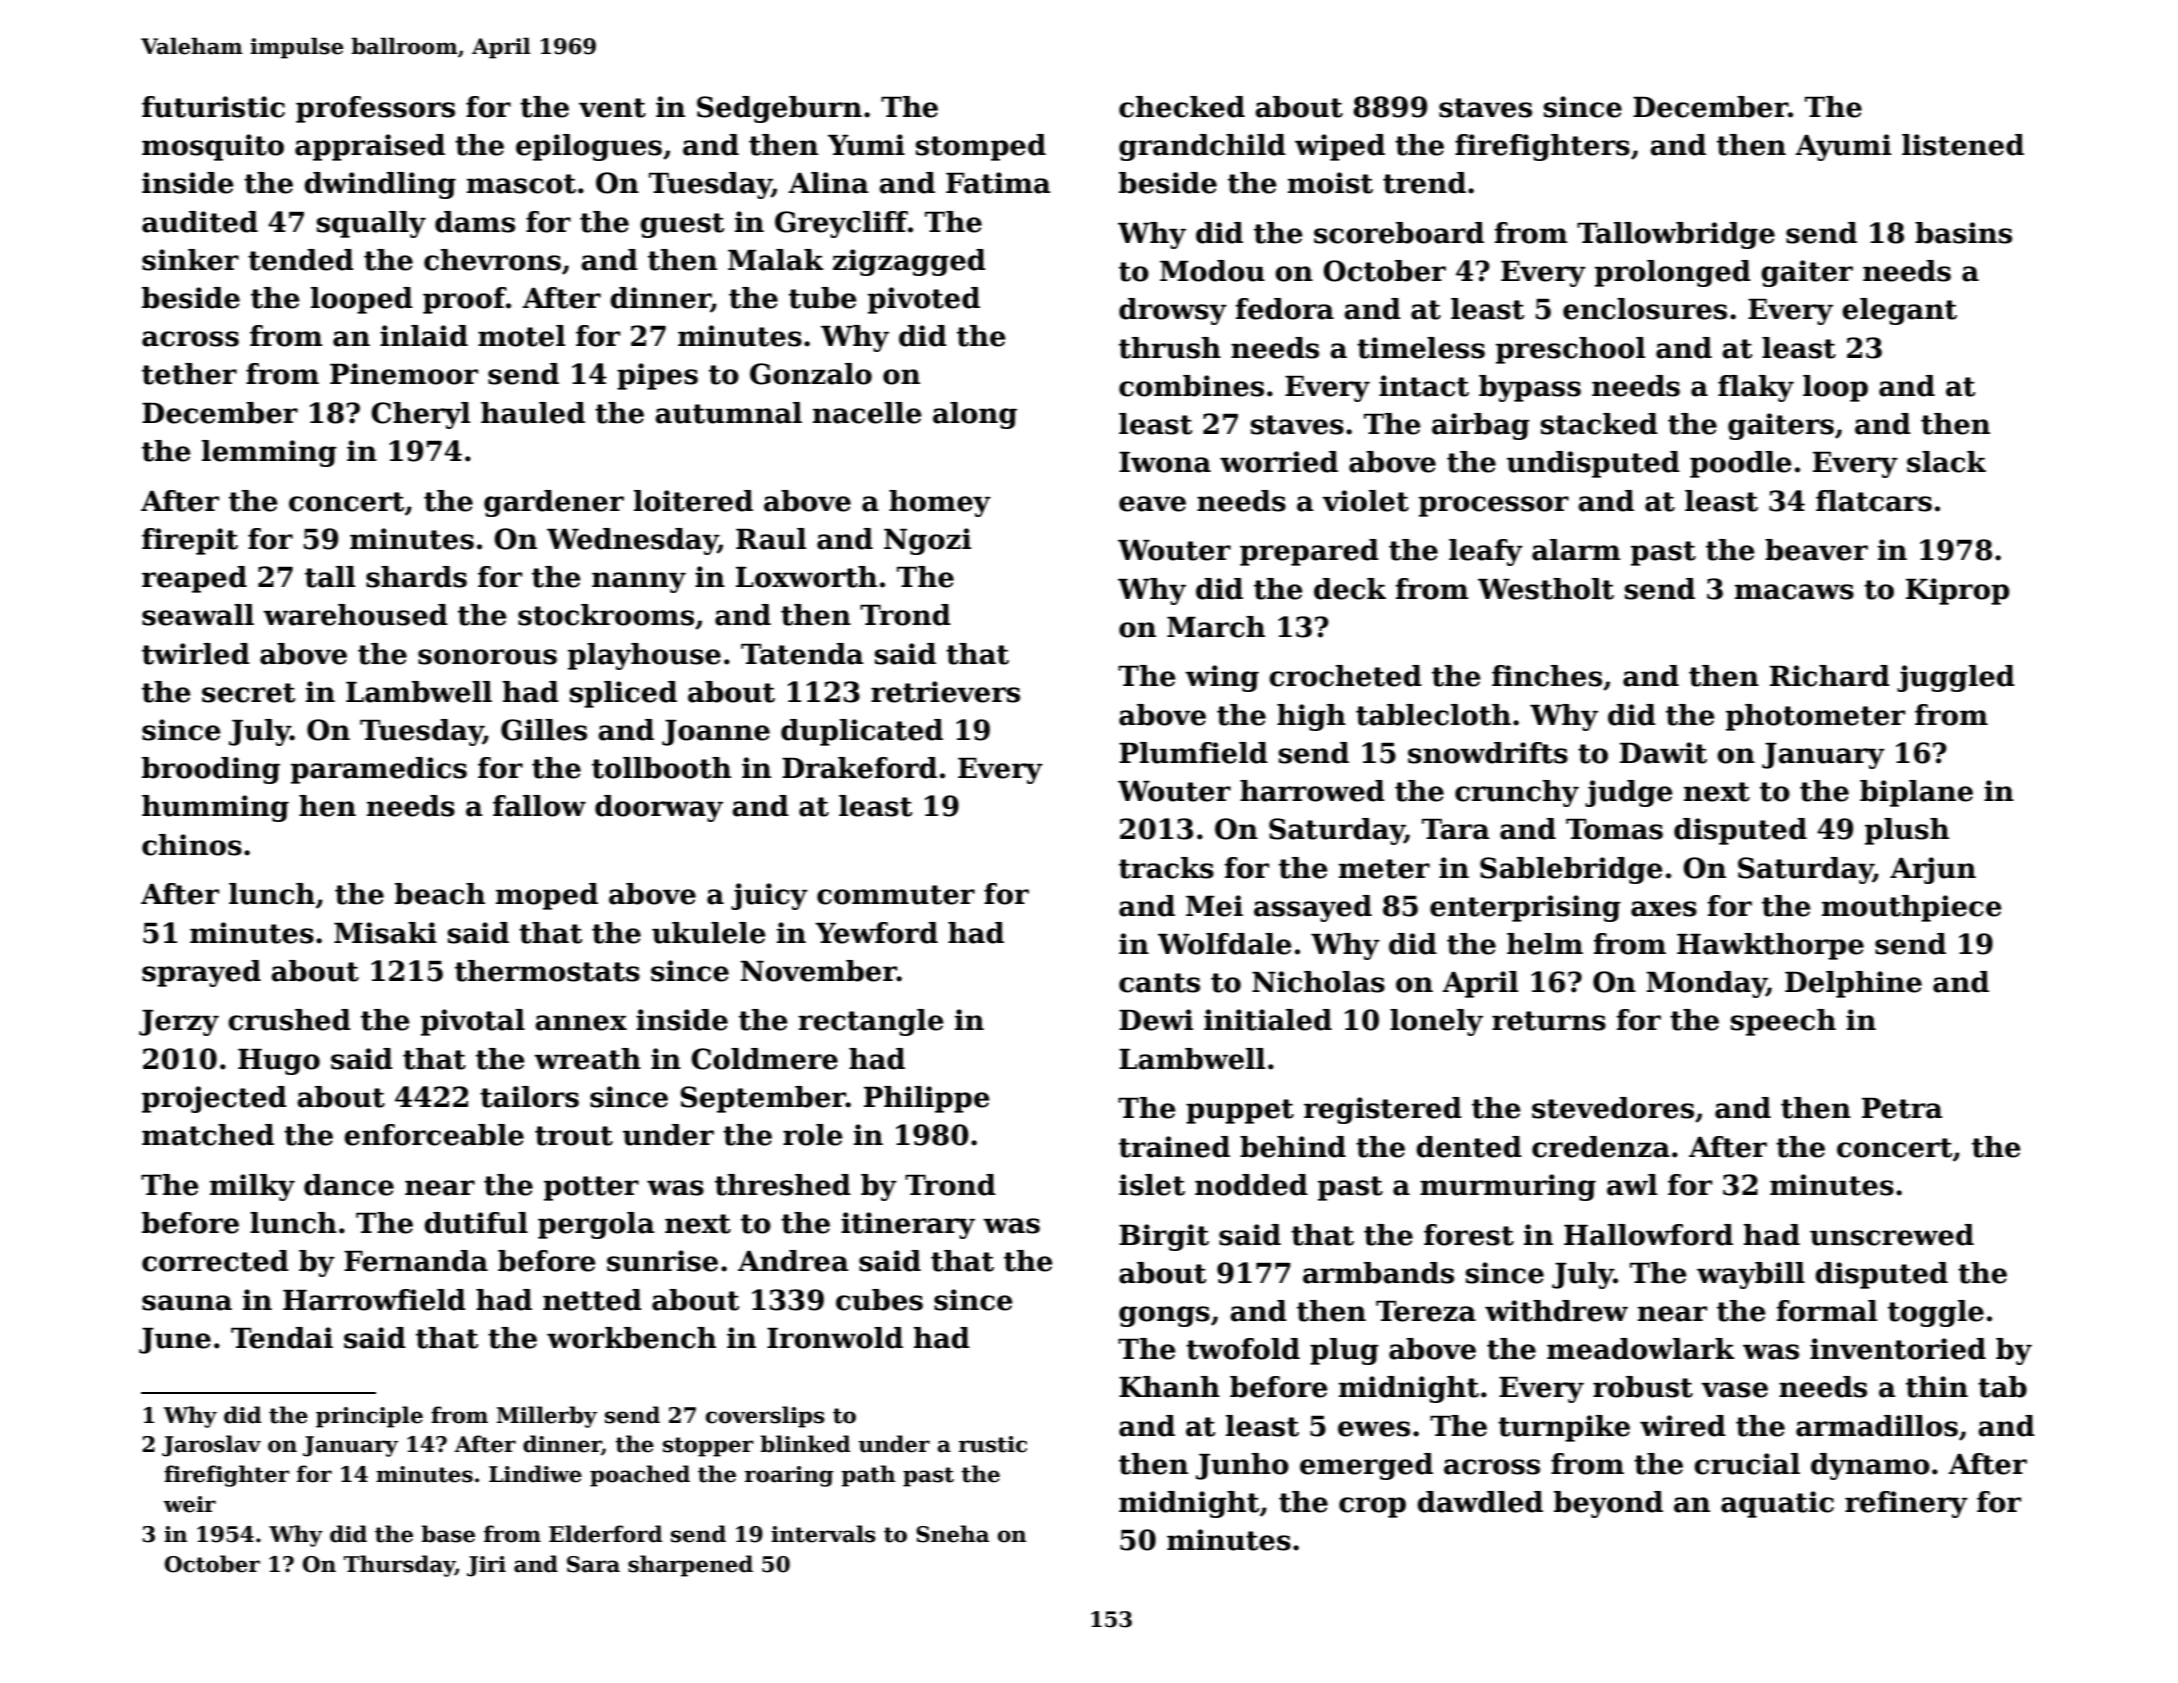 This screenshot has height=1683, width=2178. What do you see at coordinates (1191, 386) in the screenshot?
I see `combines` at bounding box center [1191, 386].
